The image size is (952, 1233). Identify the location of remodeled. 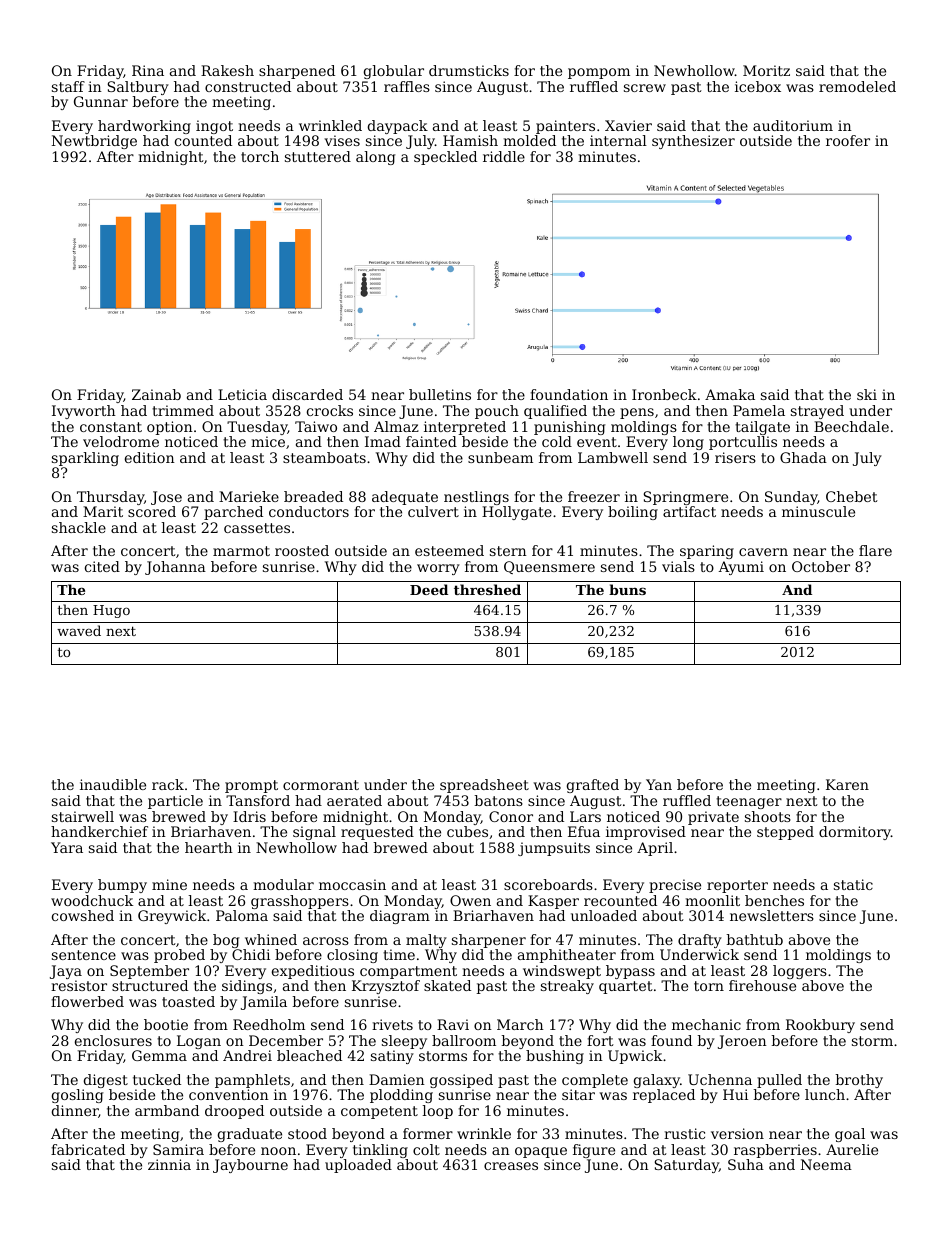
(857, 86).
